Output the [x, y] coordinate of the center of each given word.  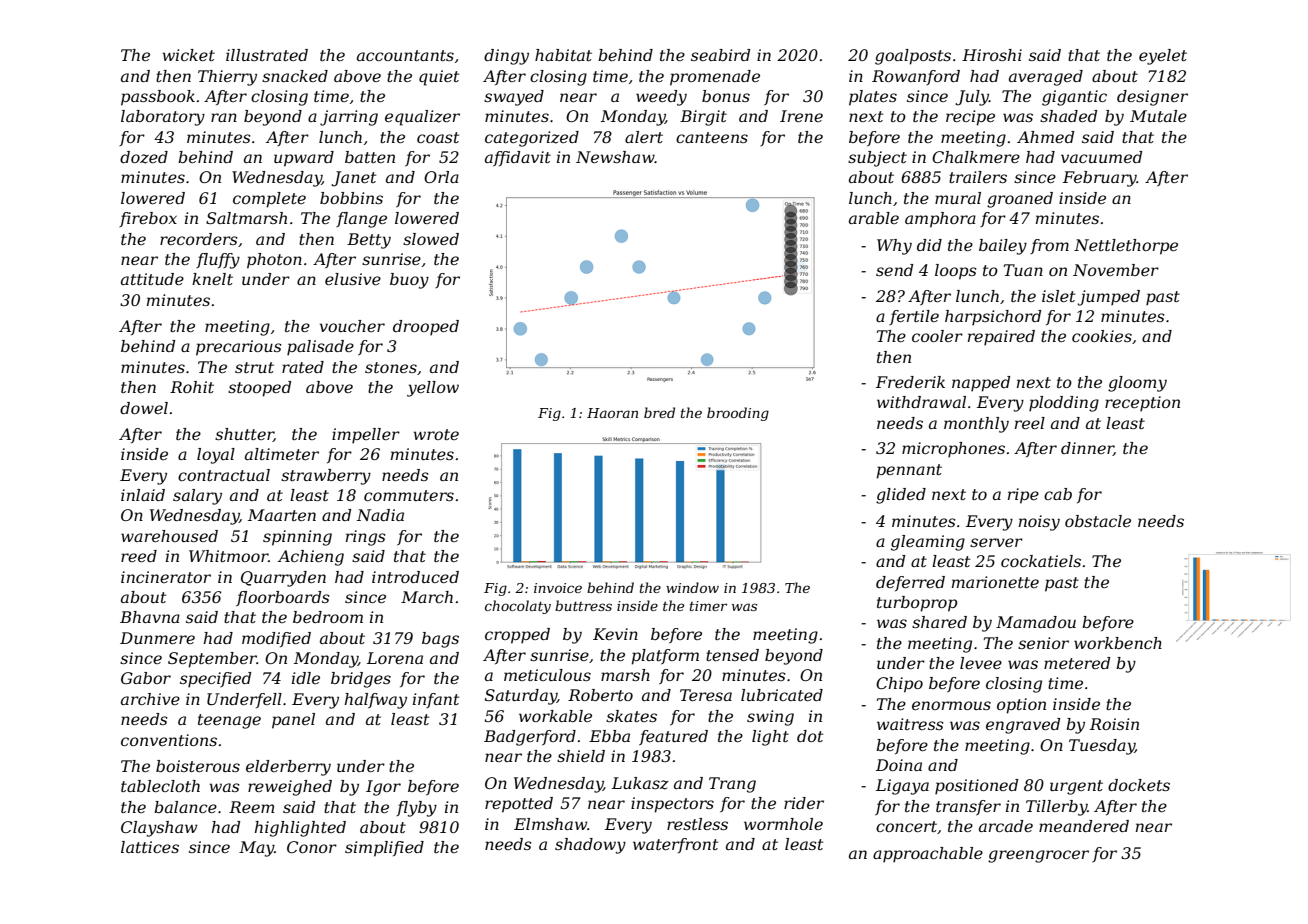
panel [293, 721]
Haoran [612, 413]
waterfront [675, 845]
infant [436, 700]
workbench [1118, 643]
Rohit [192, 387]
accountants [405, 55]
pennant [909, 471]
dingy [506, 57]
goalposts [913, 57]
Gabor [146, 678]
